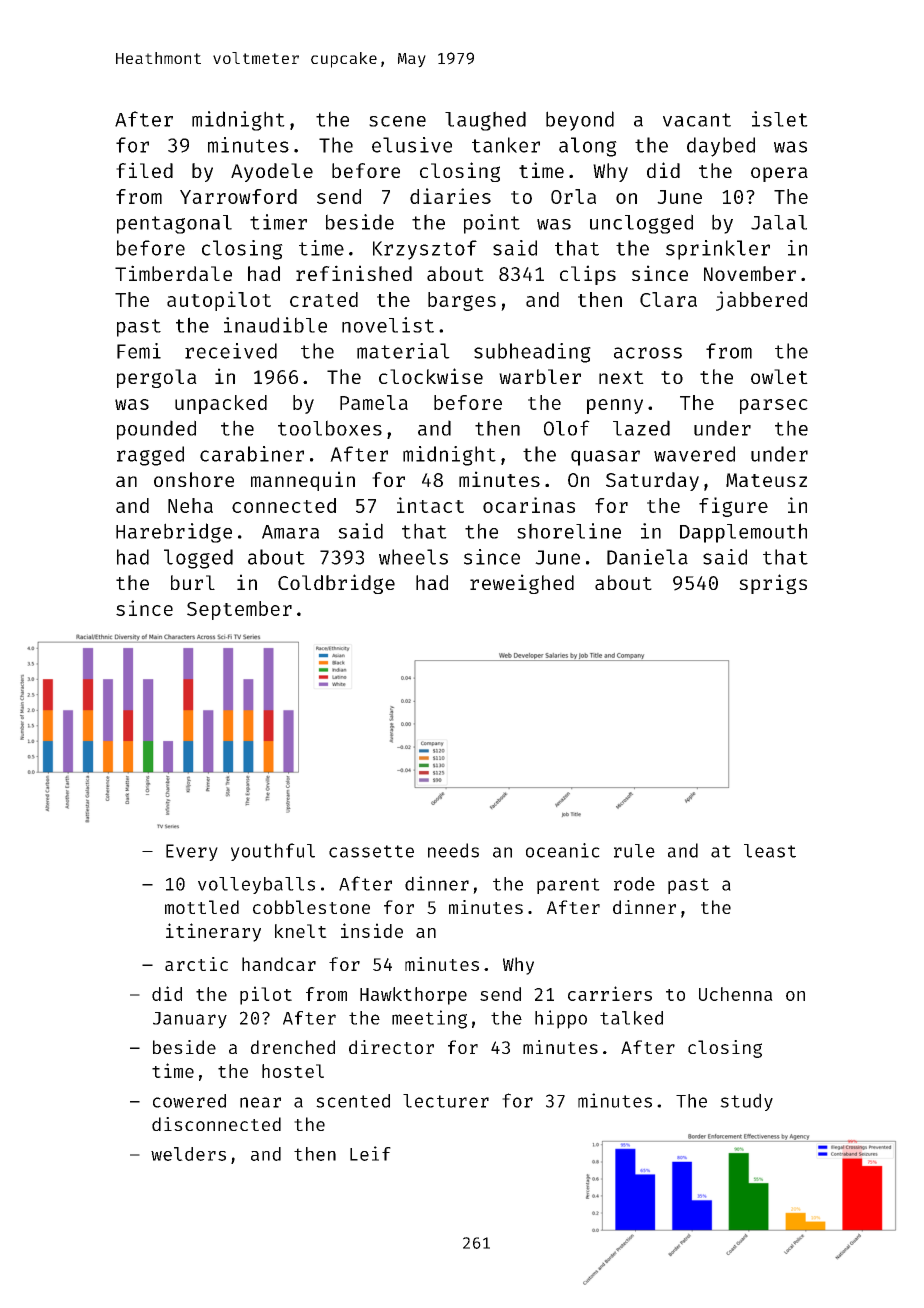  I want to click on oceanic, so click(563, 850).
